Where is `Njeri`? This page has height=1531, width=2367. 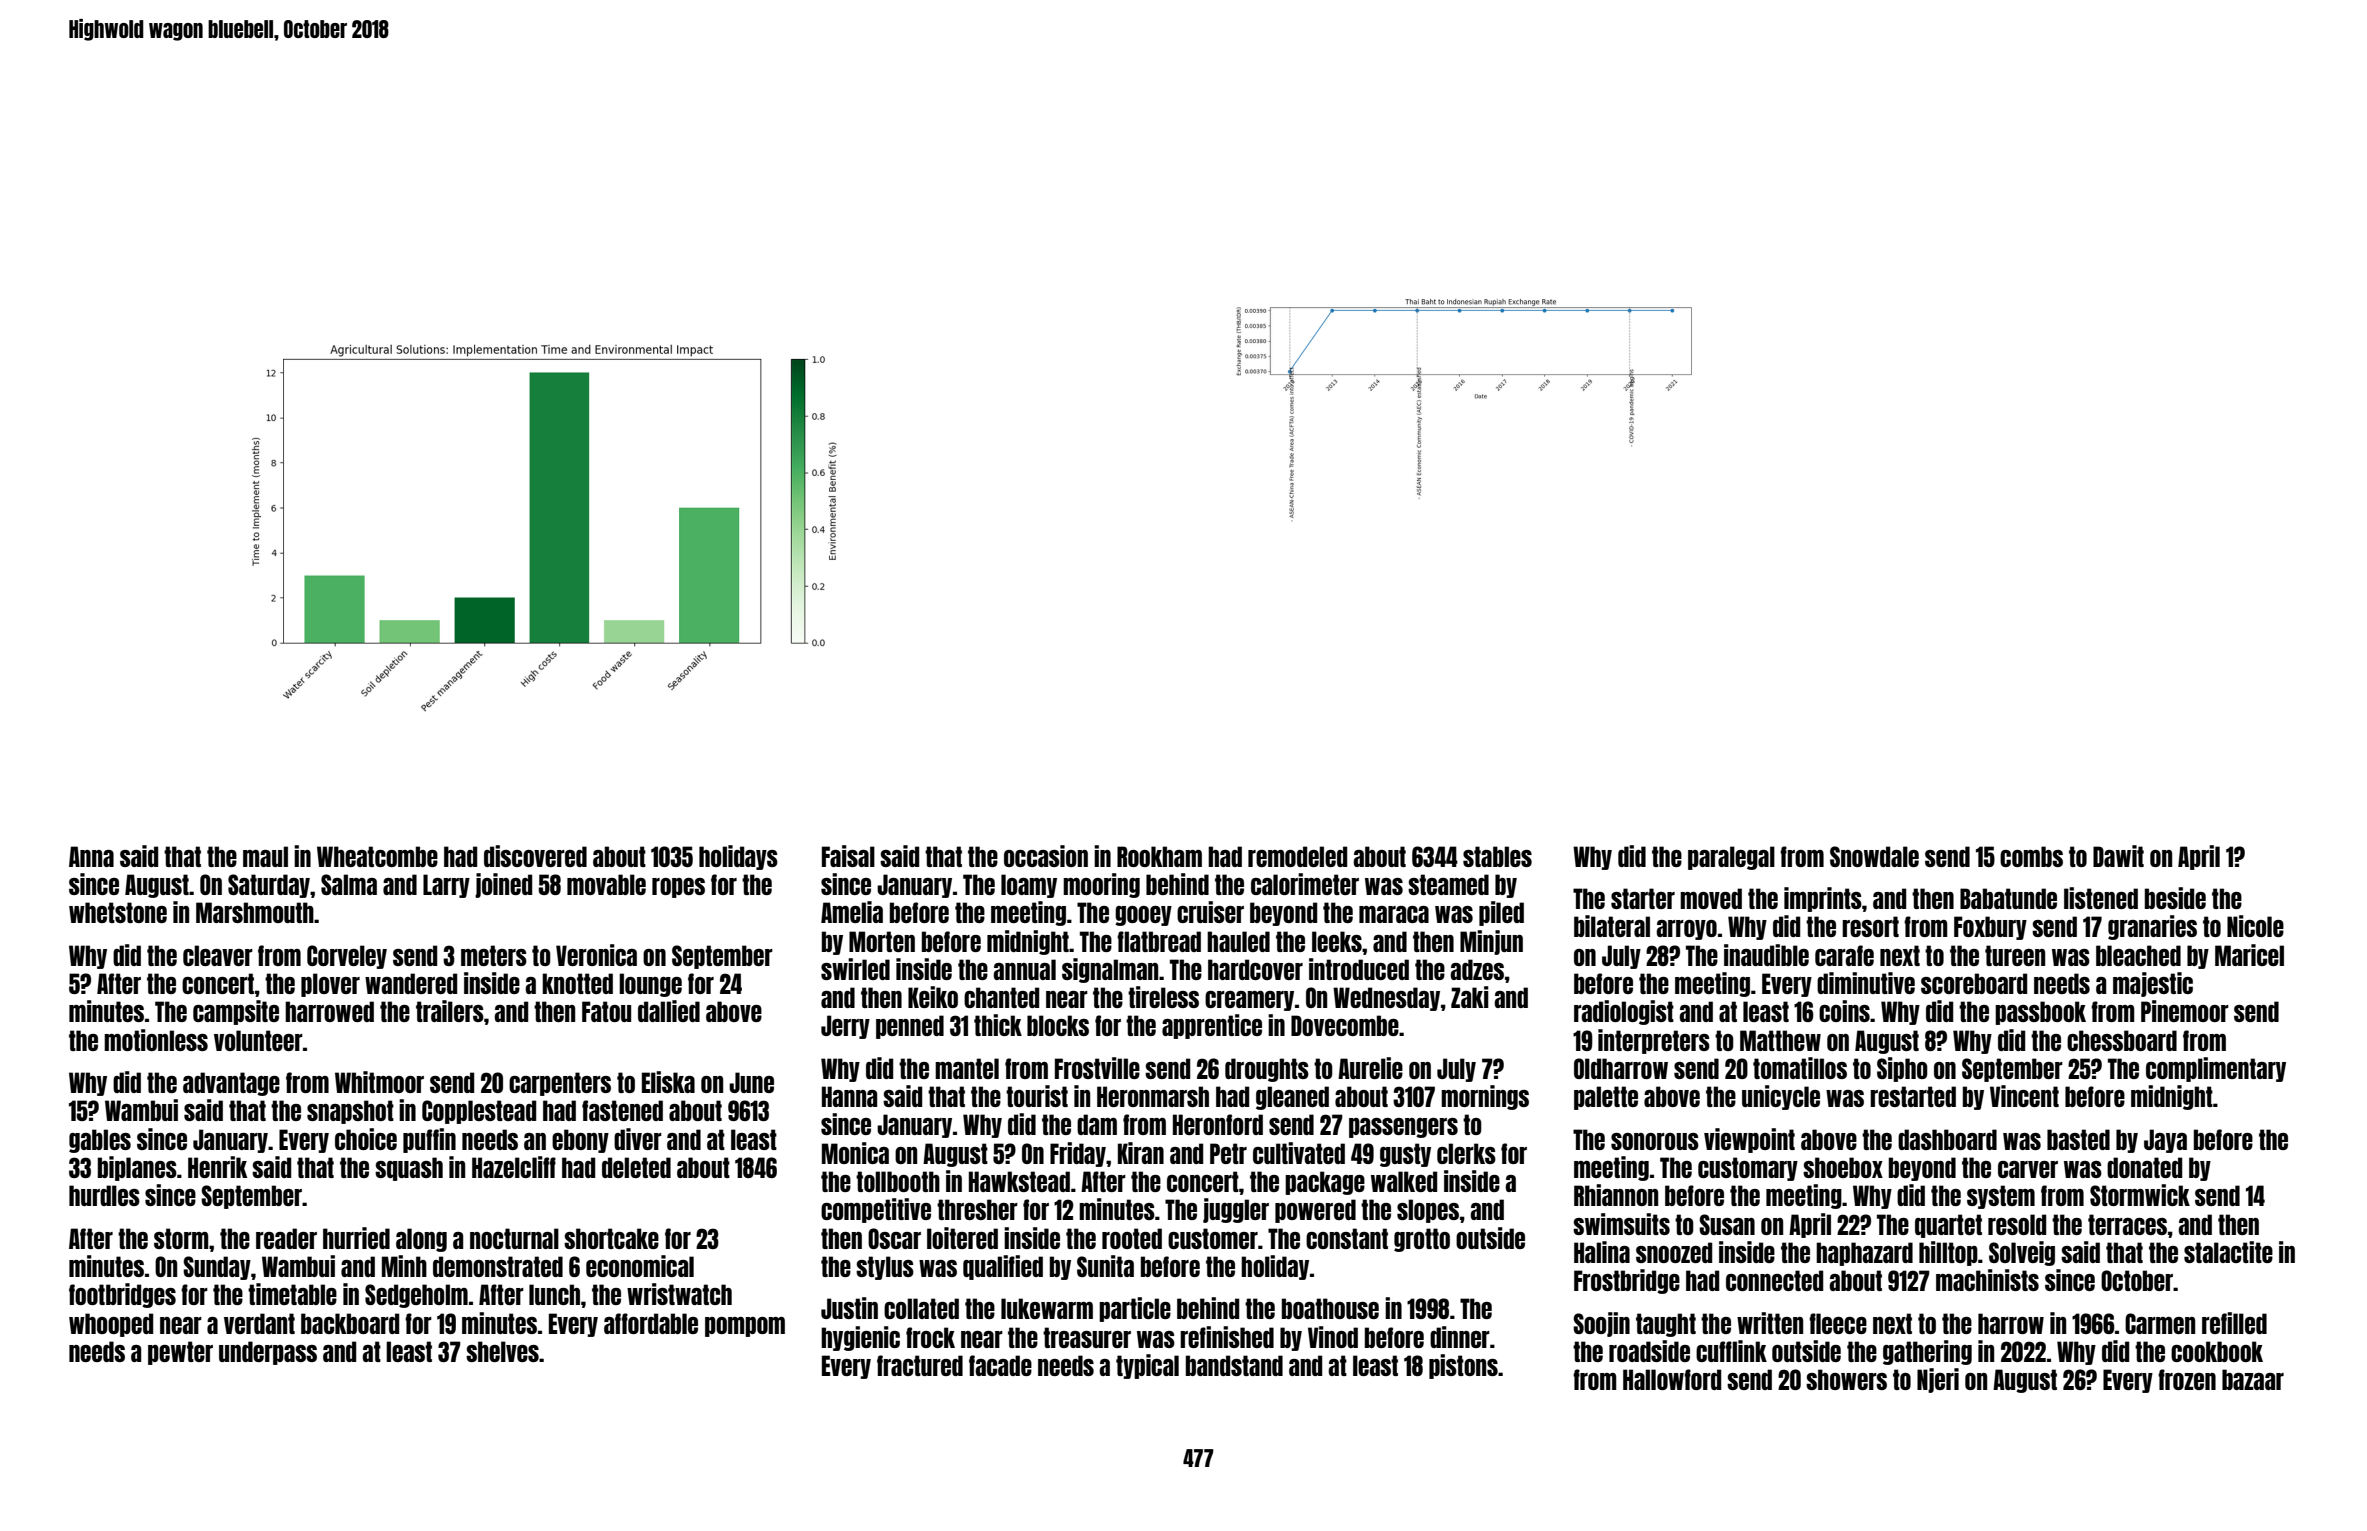 Njeri is located at coordinates (1938, 1380).
